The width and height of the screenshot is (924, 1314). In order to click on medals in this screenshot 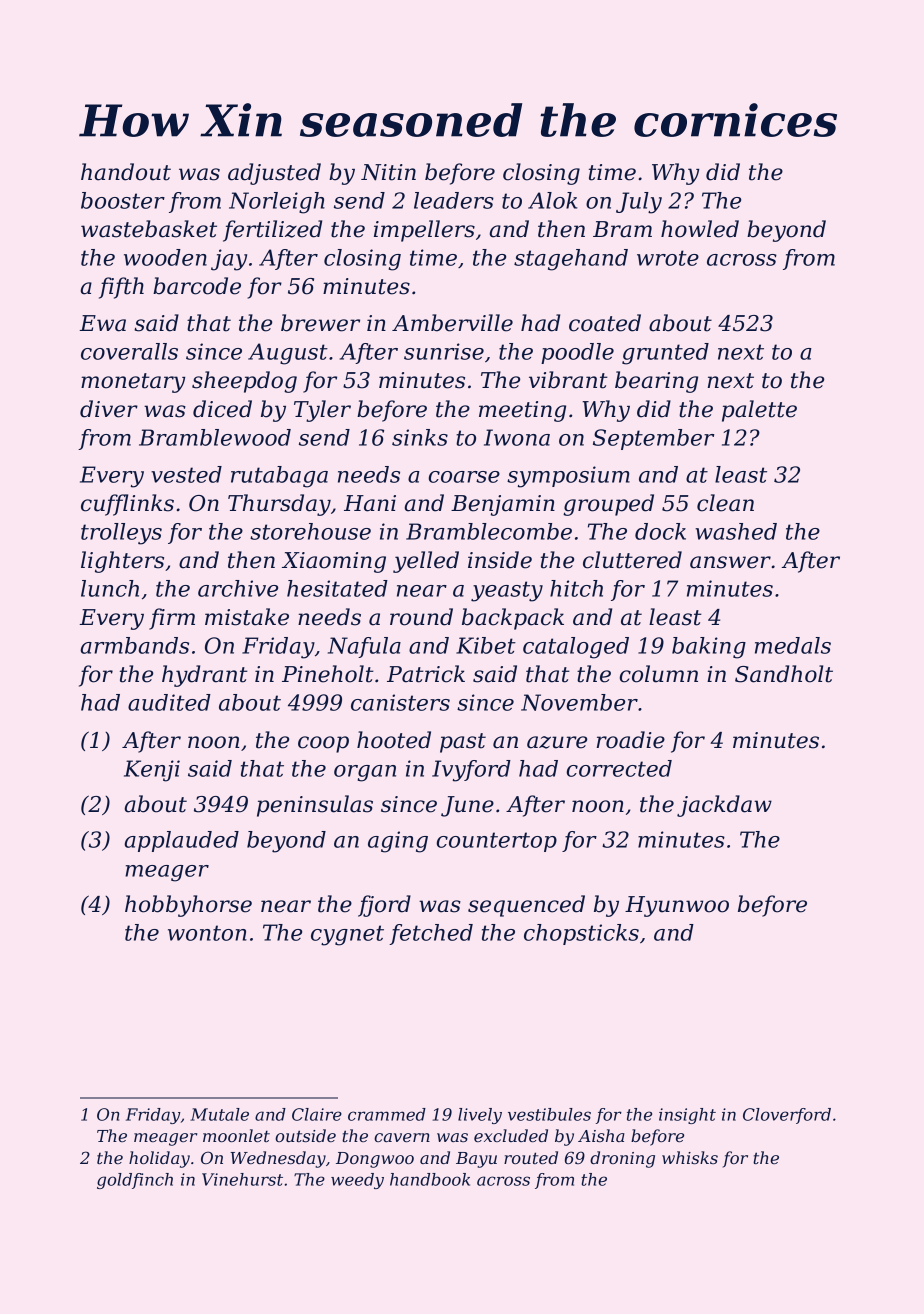, I will do `click(793, 645)`.
